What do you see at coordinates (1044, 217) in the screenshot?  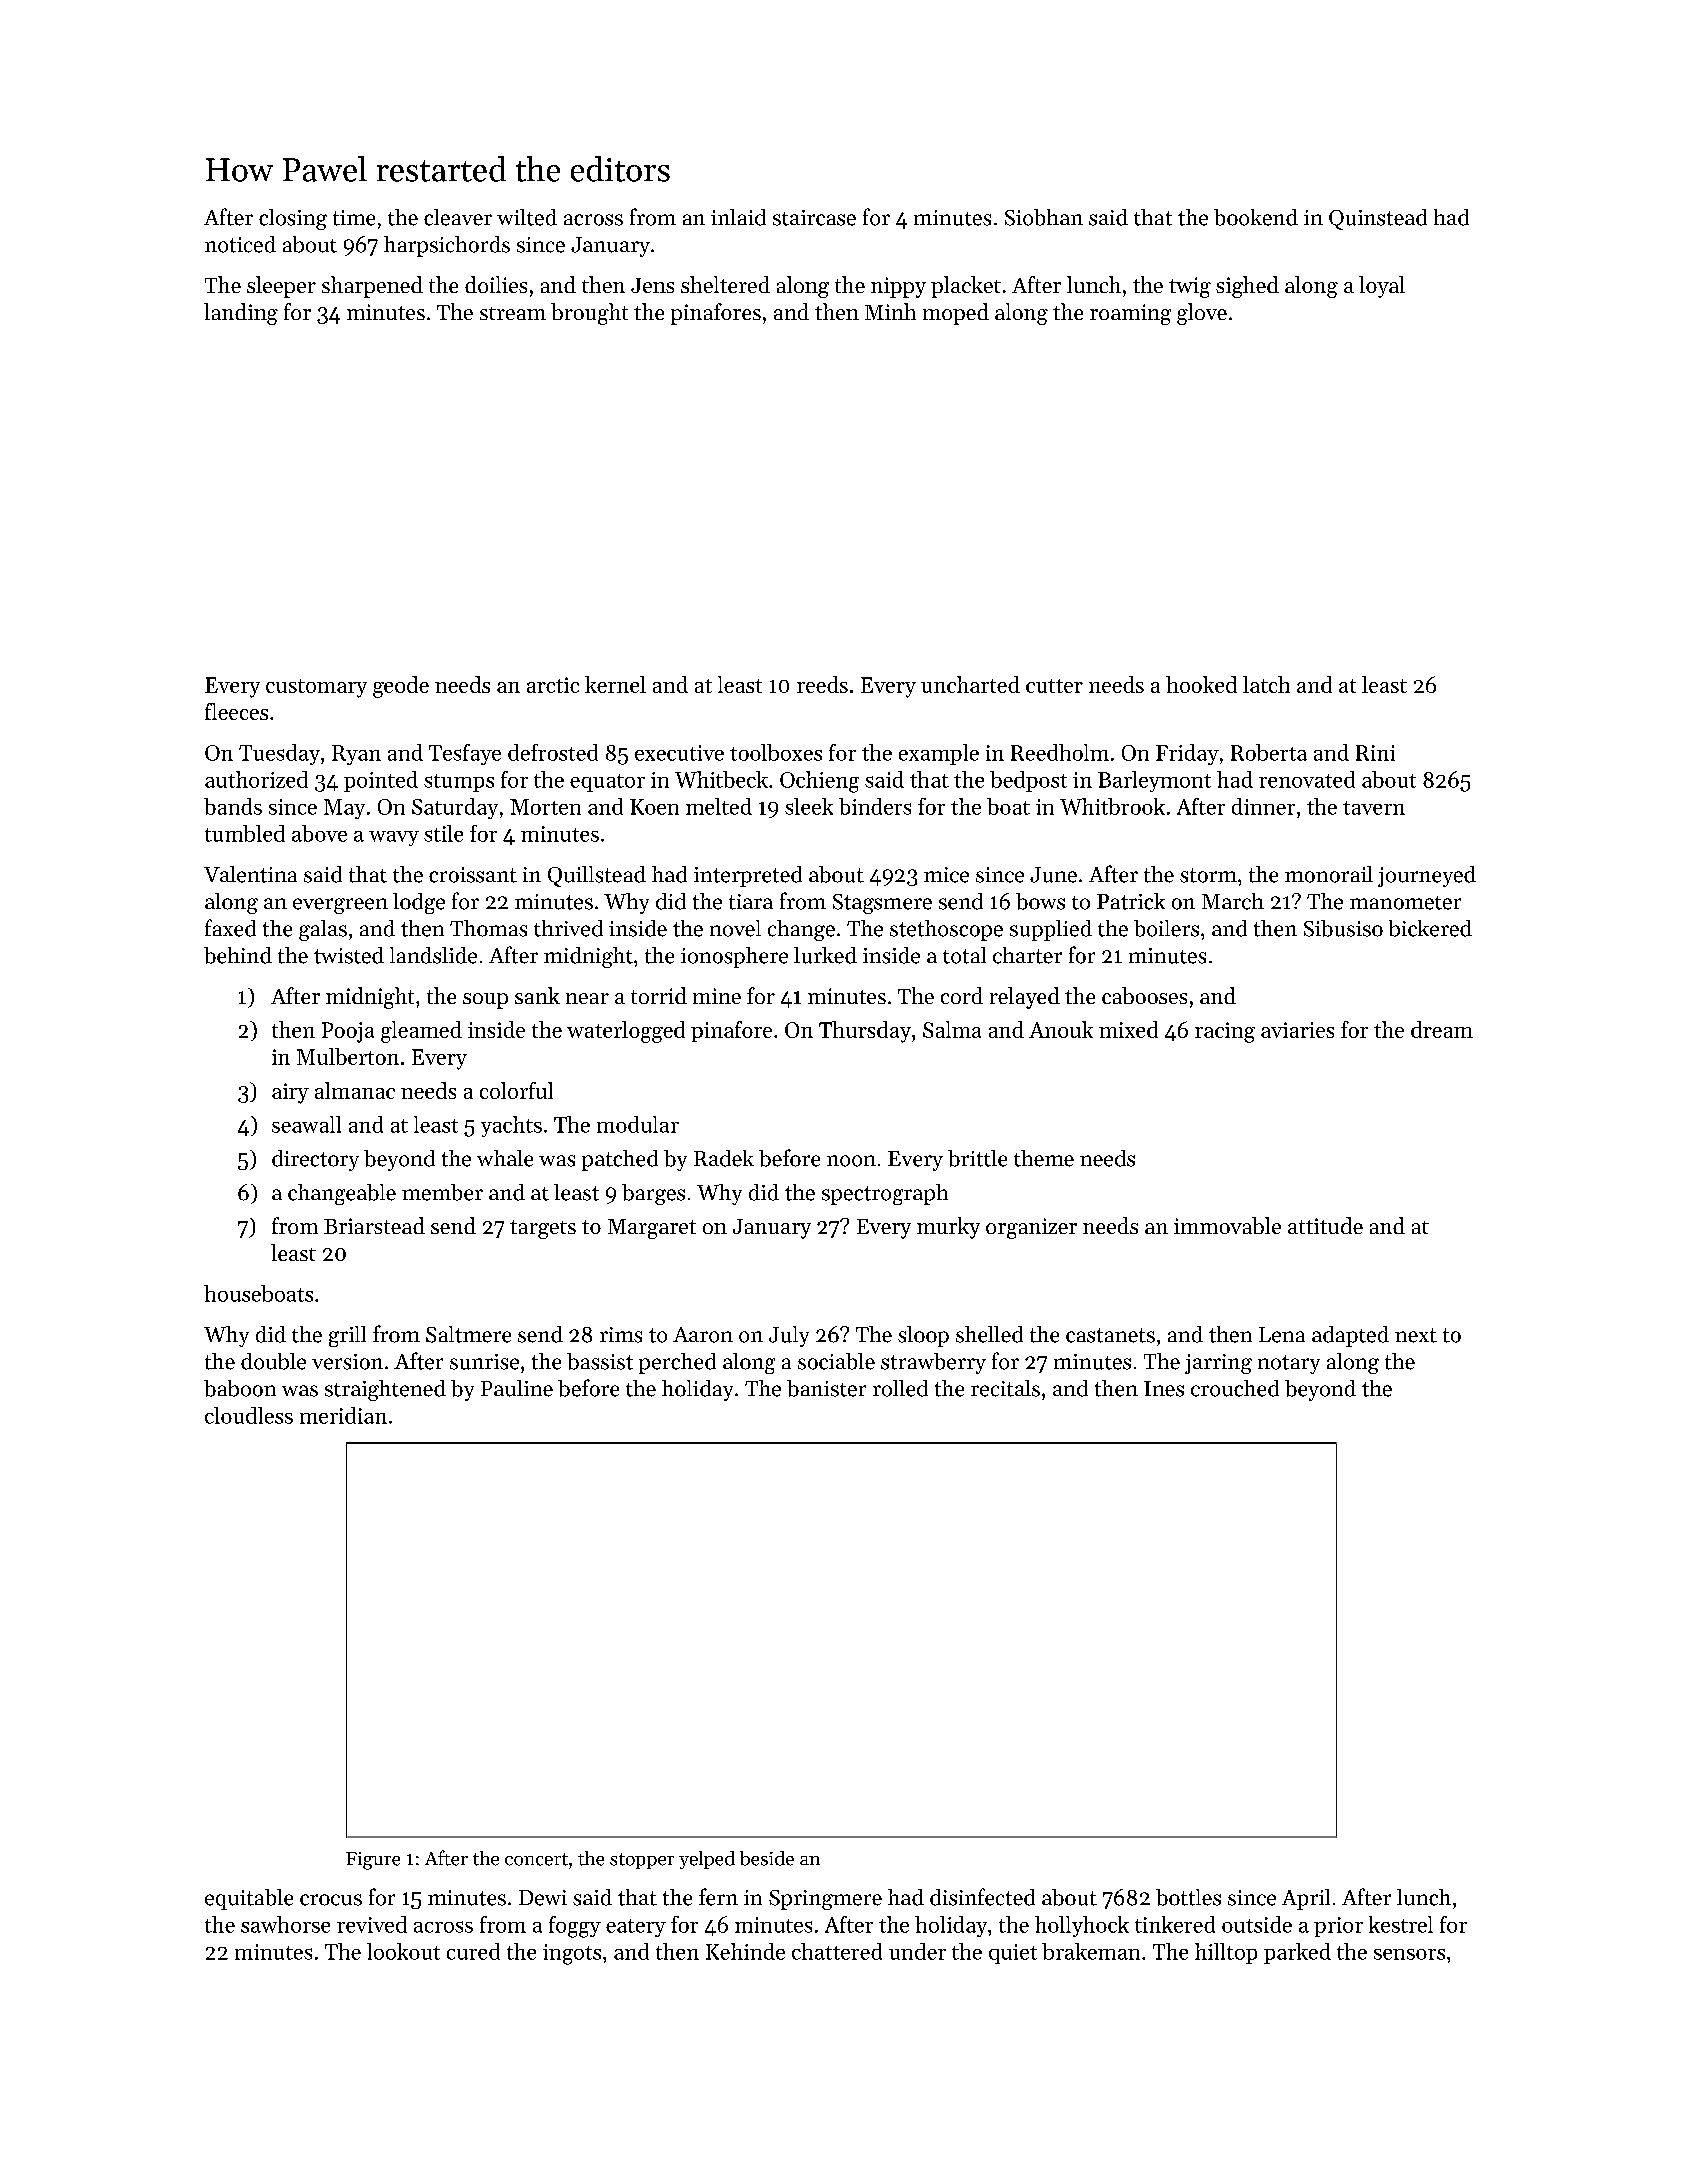 I see `Siobhan` at bounding box center [1044, 217].
